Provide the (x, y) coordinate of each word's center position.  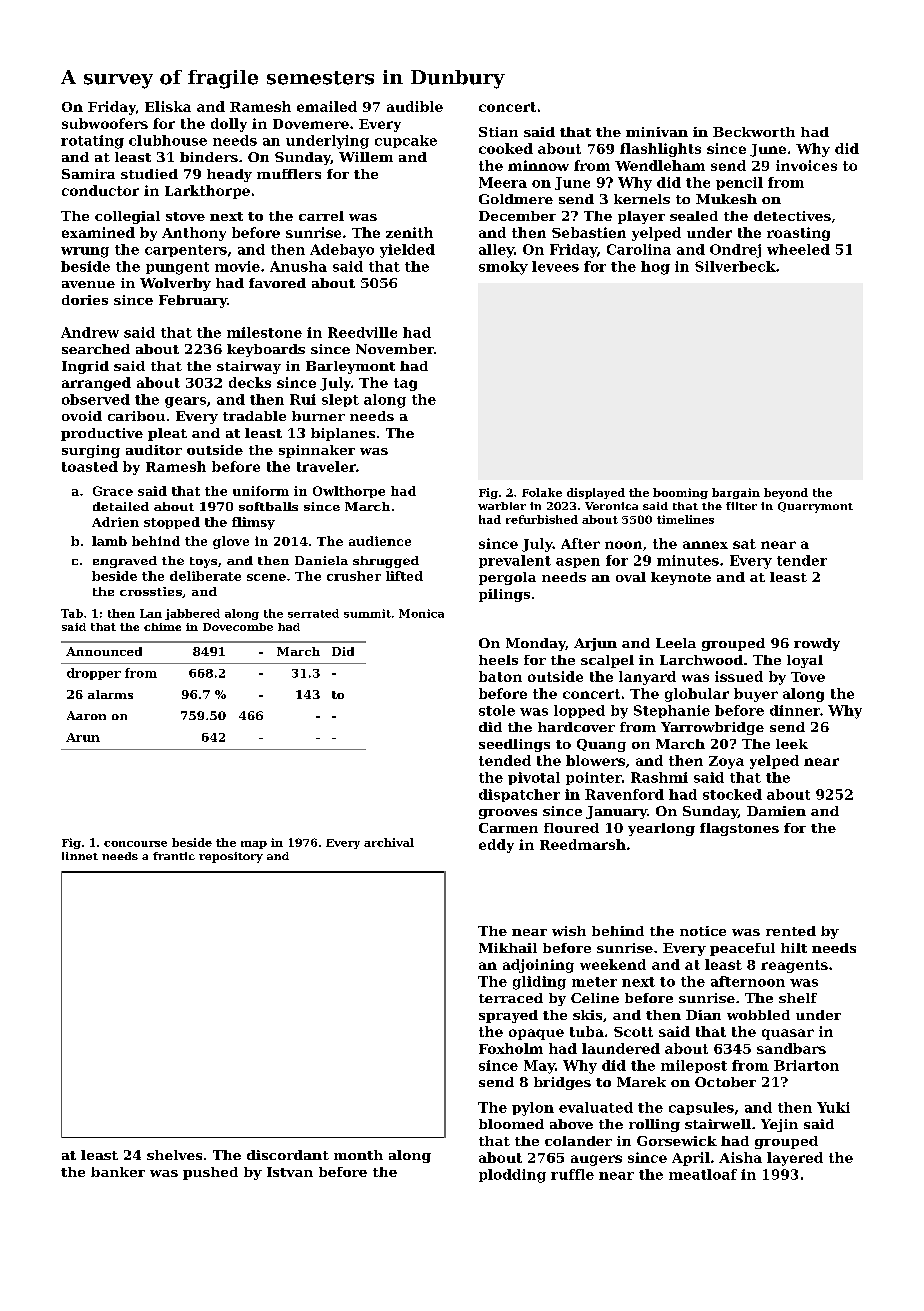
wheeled (798, 249)
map (254, 845)
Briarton (806, 1065)
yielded (407, 251)
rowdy (817, 644)
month (358, 1155)
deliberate (205, 576)
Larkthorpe (207, 192)
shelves (174, 1155)
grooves (508, 814)
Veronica (611, 506)
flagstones (739, 829)
